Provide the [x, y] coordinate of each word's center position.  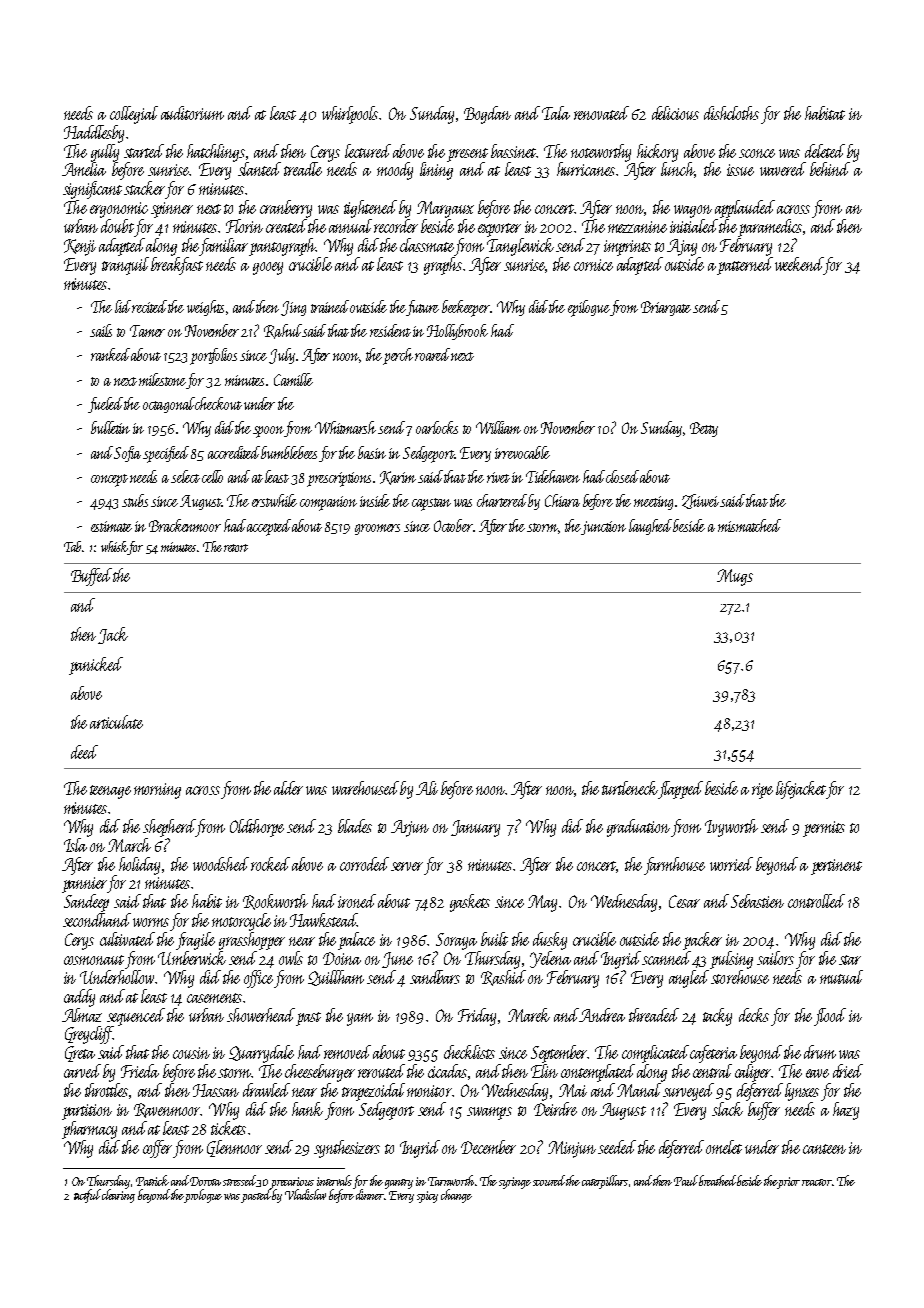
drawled [266, 1090]
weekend [799, 264]
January [475, 828]
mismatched [749, 525]
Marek [529, 1015]
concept [109, 480]
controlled [816, 901]
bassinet [513, 151]
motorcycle [241, 922]
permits [824, 829]
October [453, 525]
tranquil [125, 266]
